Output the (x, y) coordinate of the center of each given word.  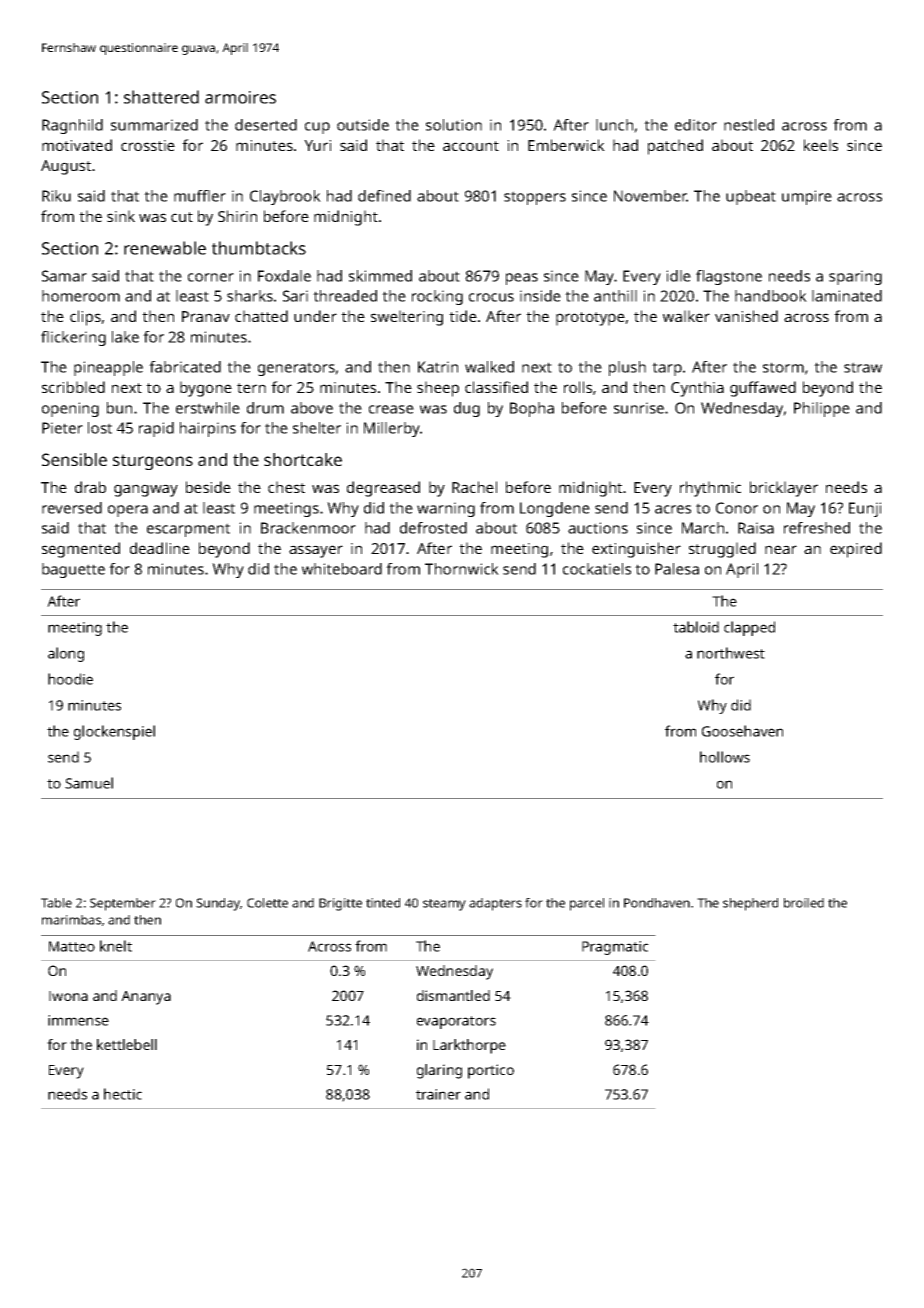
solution (454, 125)
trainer (438, 1094)
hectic (123, 1094)
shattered (161, 97)
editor (696, 125)
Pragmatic (615, 948)
